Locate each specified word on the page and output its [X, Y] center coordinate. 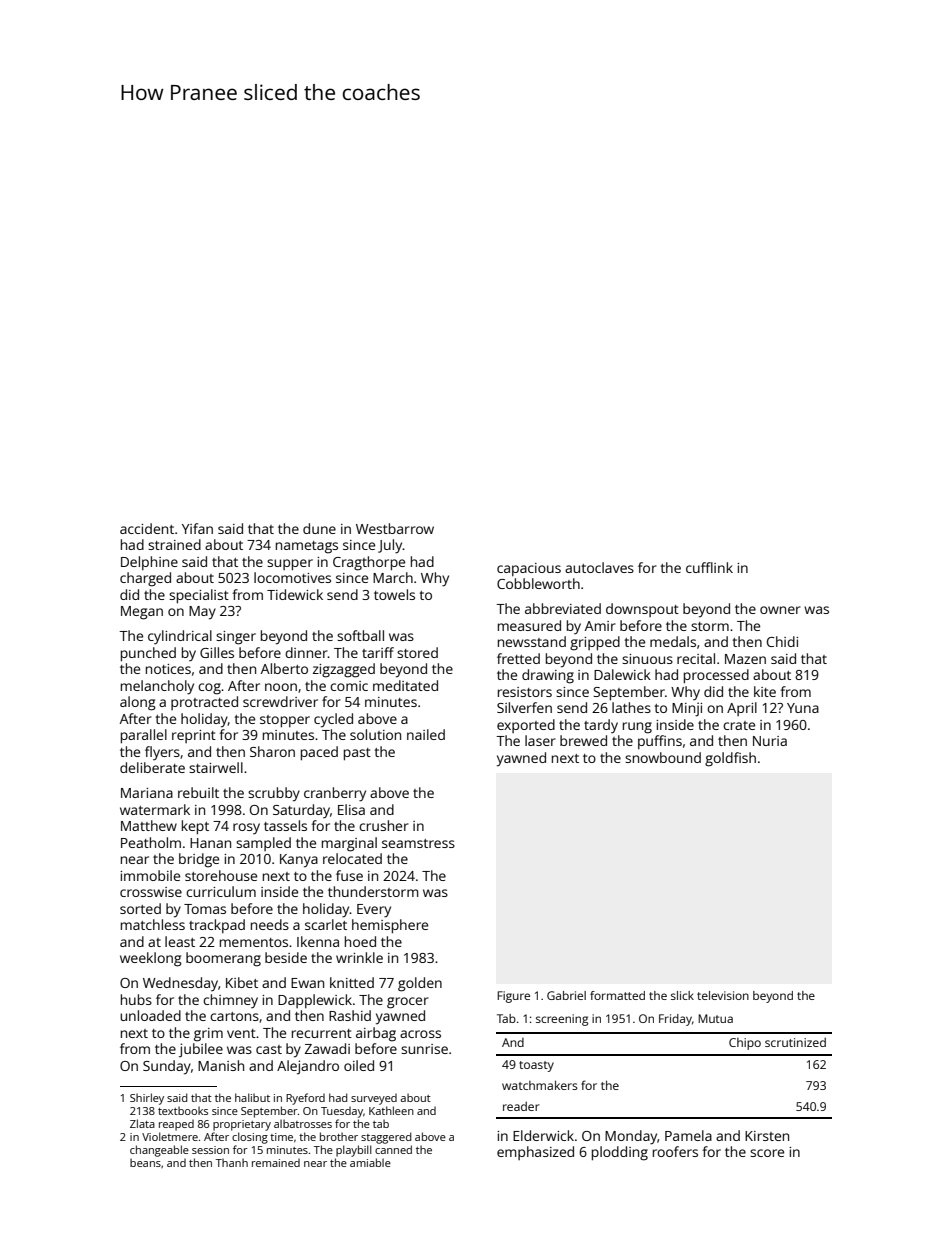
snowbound [663, 757]
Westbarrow [395, 528]
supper [290, 565]
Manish [221, 1065]
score [767, 1153]
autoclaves [599, 567]
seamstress [418, 843]
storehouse [221, 875]
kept [195, 827]
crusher [384, 825]
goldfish [730, 759]
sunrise [424, 1049]
